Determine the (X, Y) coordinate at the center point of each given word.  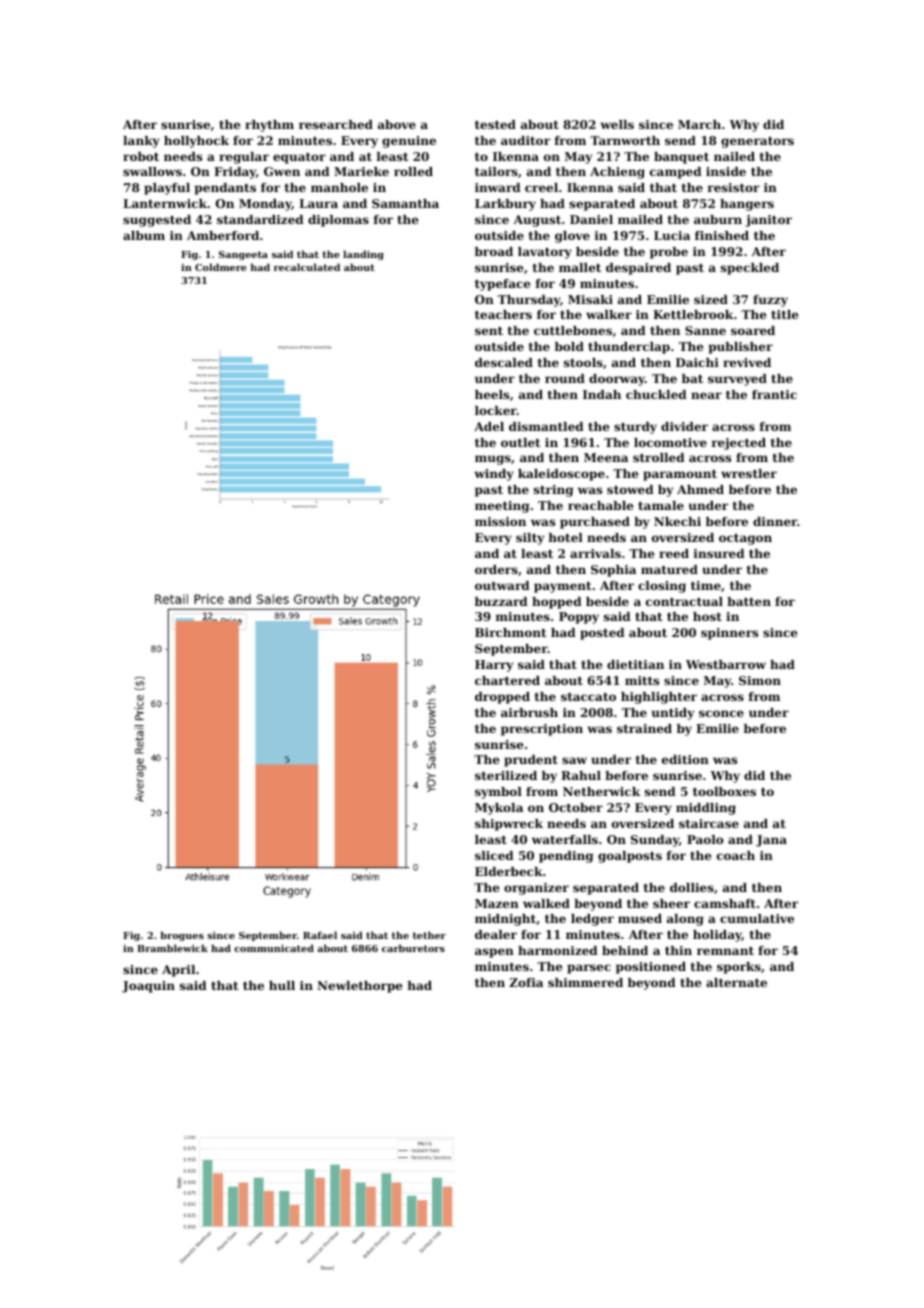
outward (502, 585)
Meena (606, 457)
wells (617, 124)
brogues (182, 936)
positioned (651, 968)
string (553, 491)
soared (753, 330)
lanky (141, 142)
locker (496, 410)
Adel (489, 426)
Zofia (526, 982)
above (397, 124)
